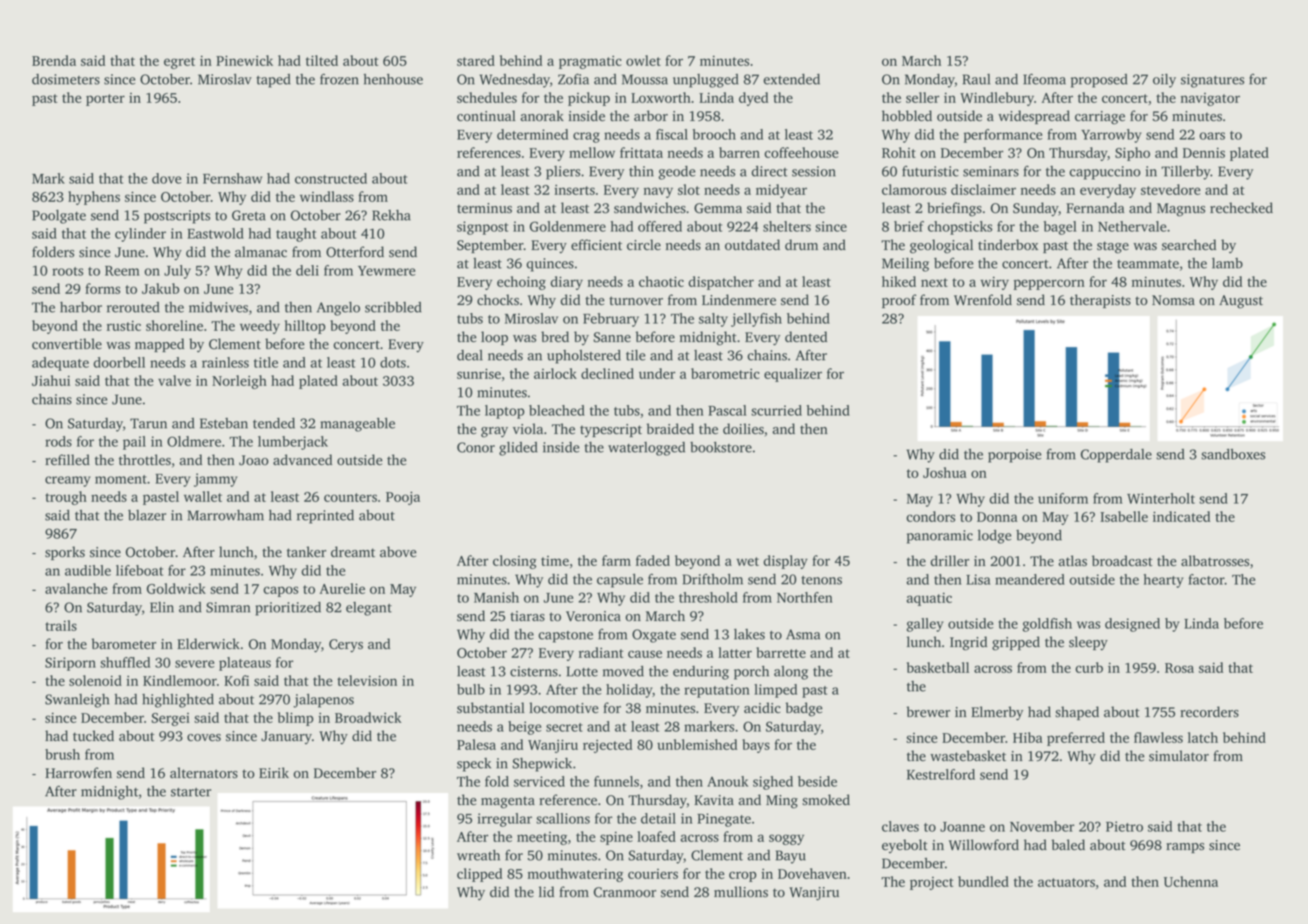 The image size is (1308, 924). What do you see at coordinates (791, 673) in the image?
I see `along` at bounding box center [791, 673].
